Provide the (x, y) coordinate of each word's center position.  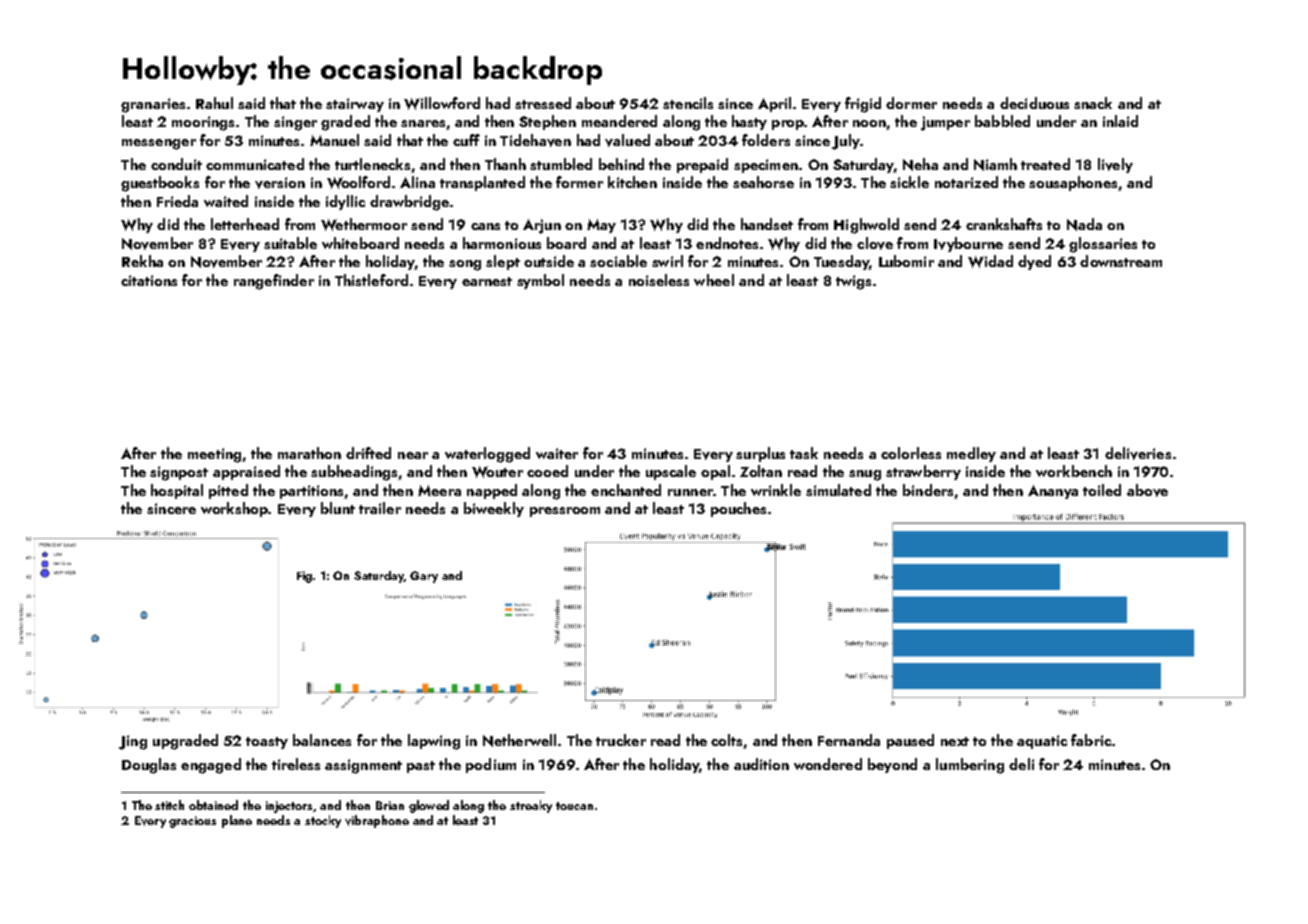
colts (726, 740)
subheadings (354, 473)
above (1147, 490)
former (579, 182)
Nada (1084, 224)
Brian (390, 805)
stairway (355, 105)
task (804, 453)
